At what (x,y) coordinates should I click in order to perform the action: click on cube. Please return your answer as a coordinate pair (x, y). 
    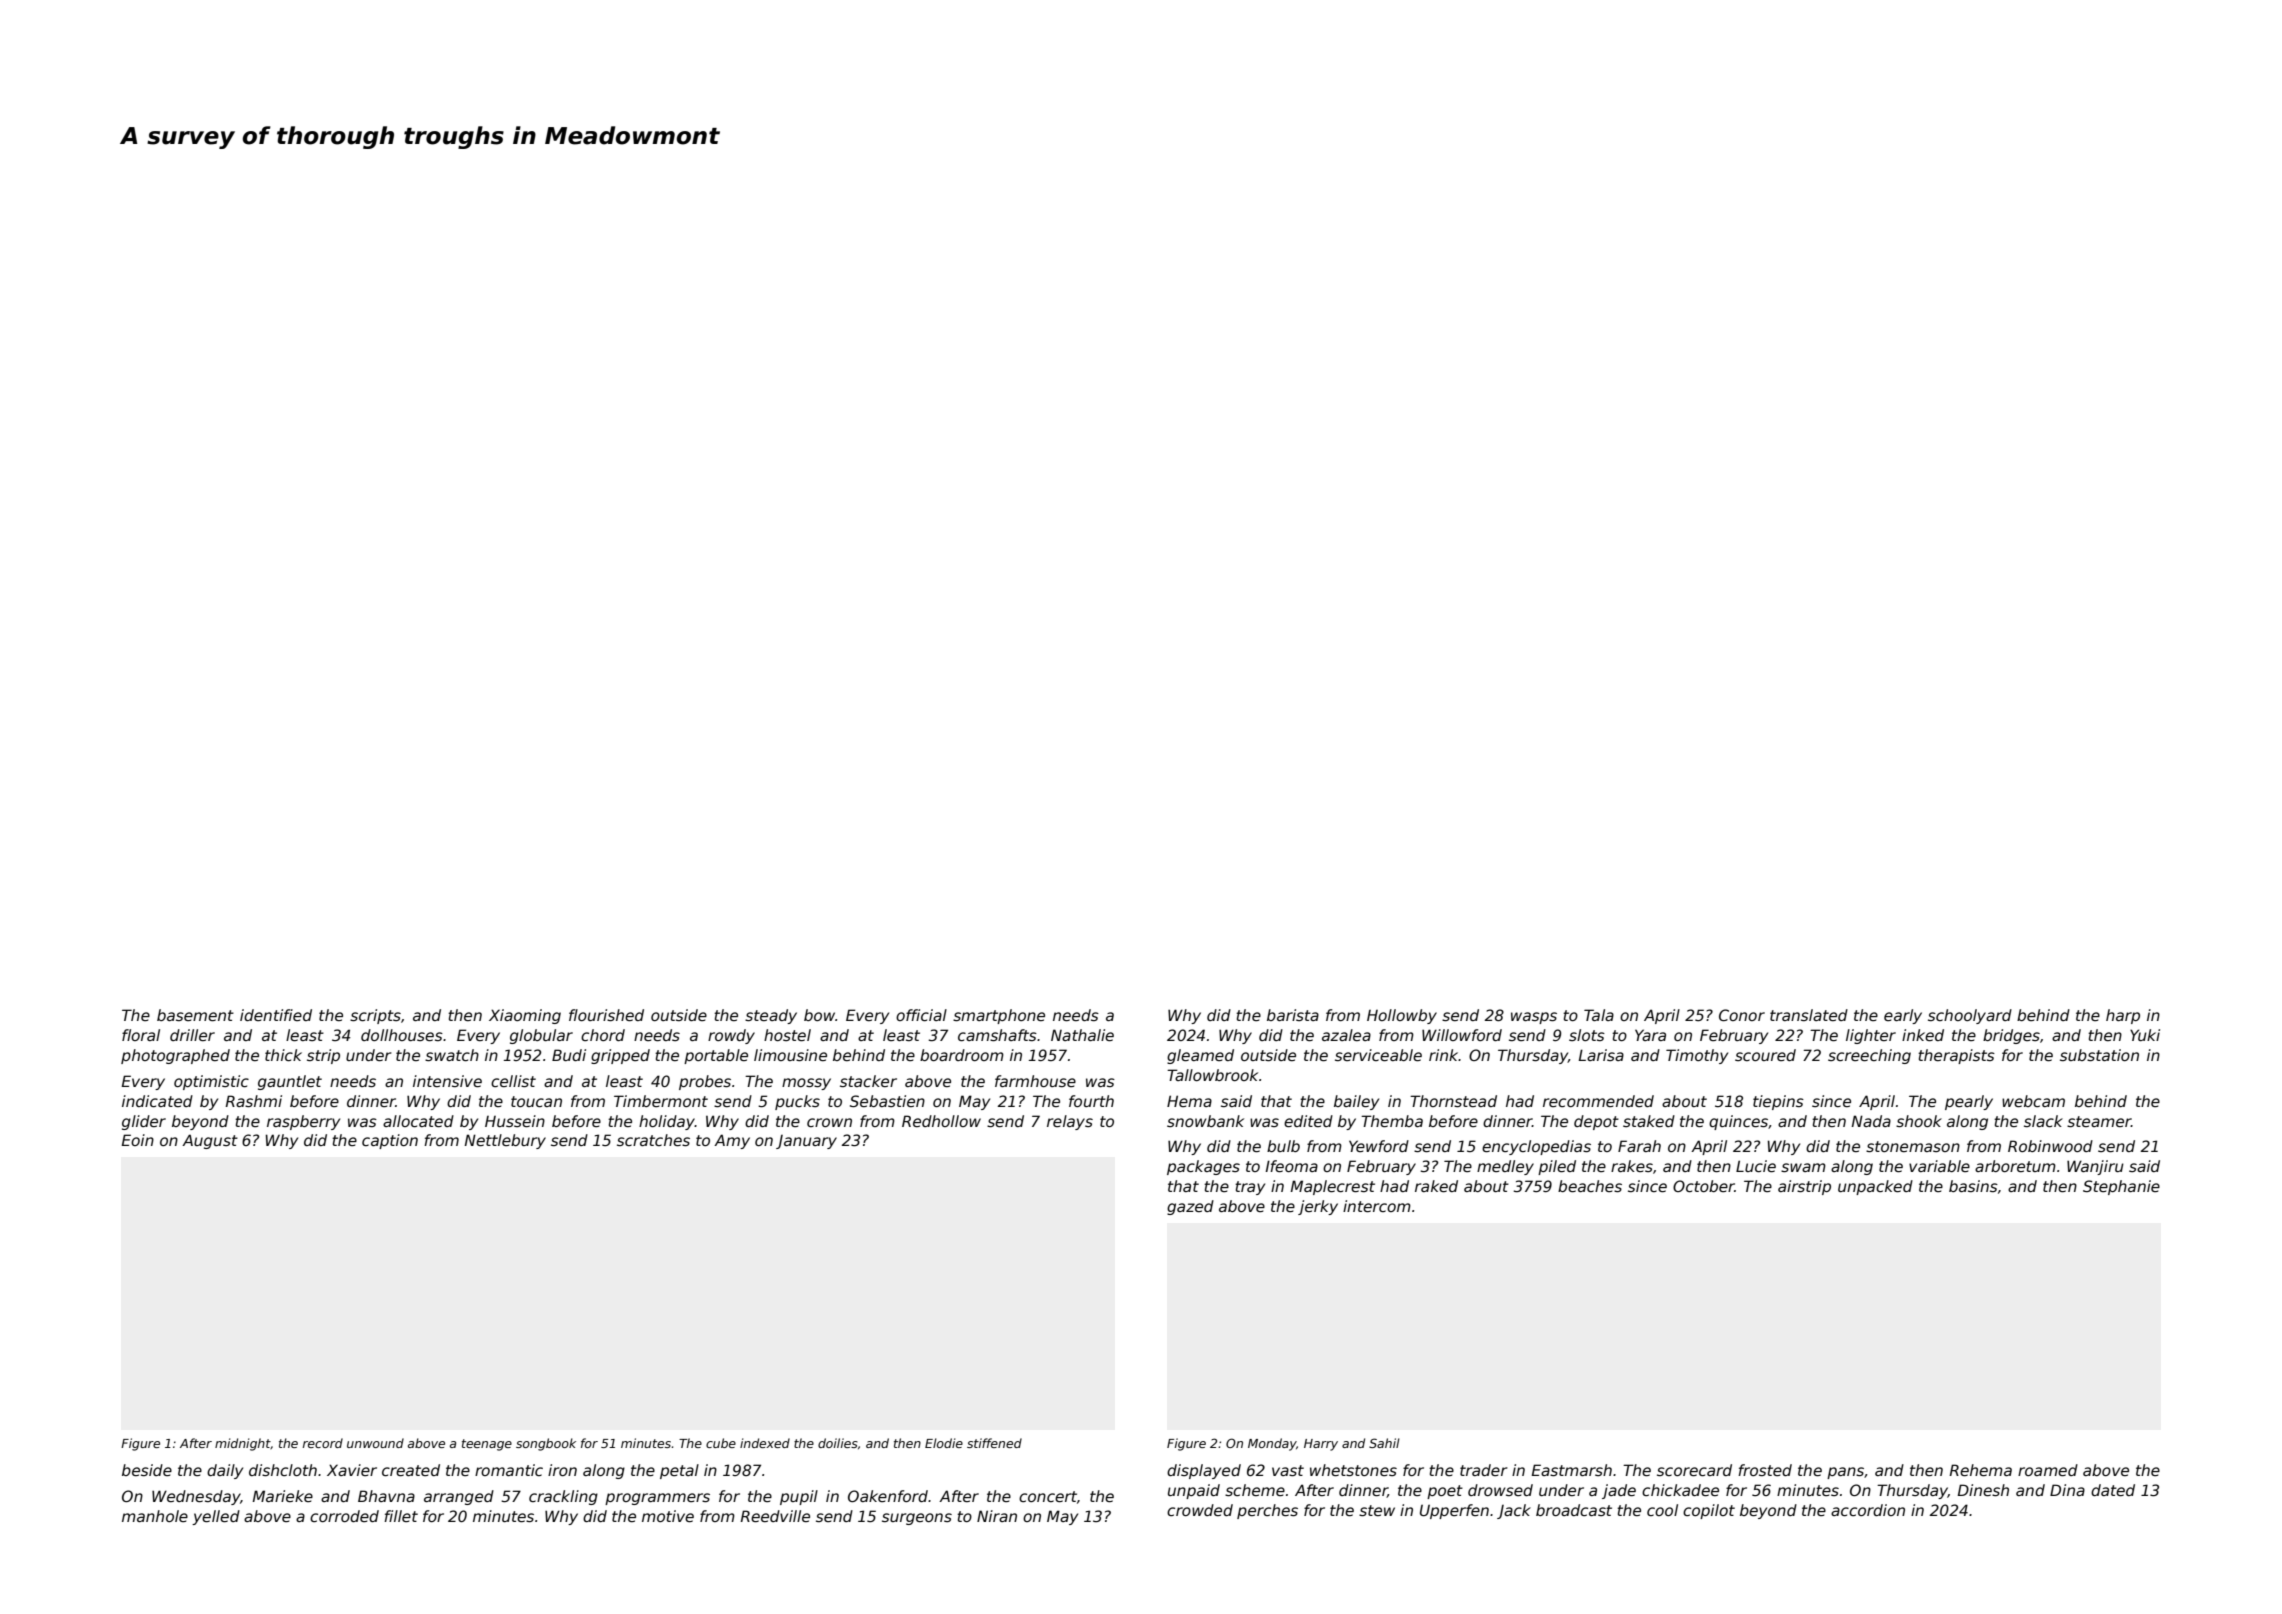
    Looking at the image, I should click on (721, 1443).
